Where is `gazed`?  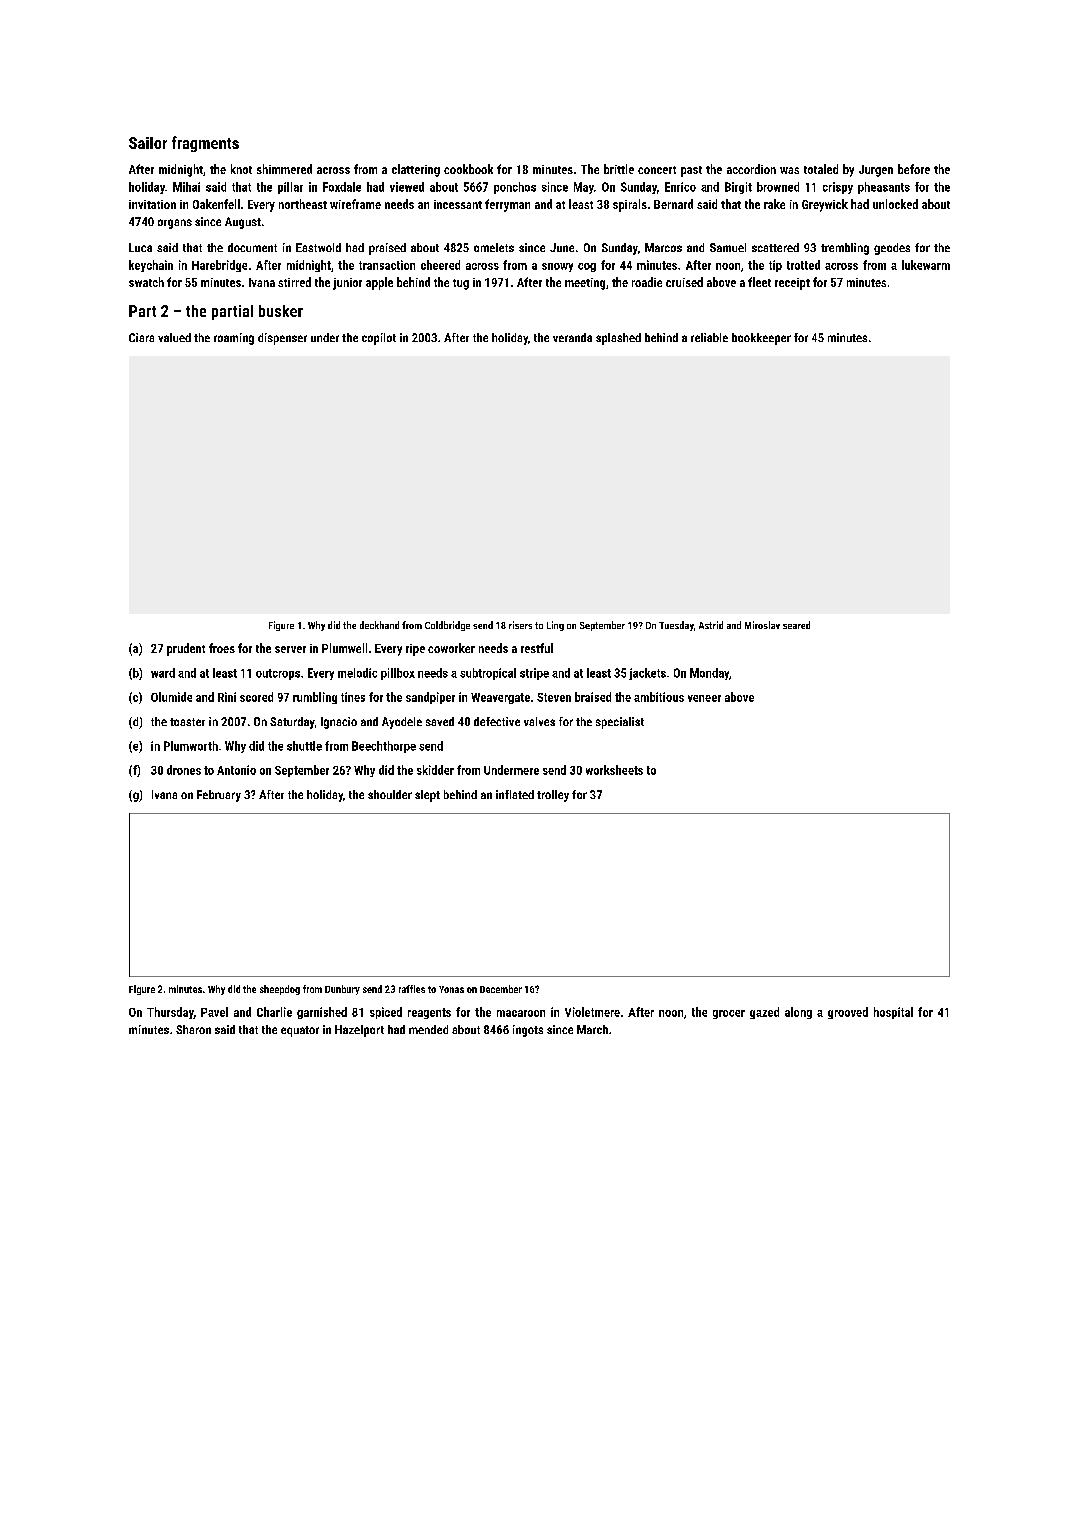 gazed is located at coordinates (764, 1013).
